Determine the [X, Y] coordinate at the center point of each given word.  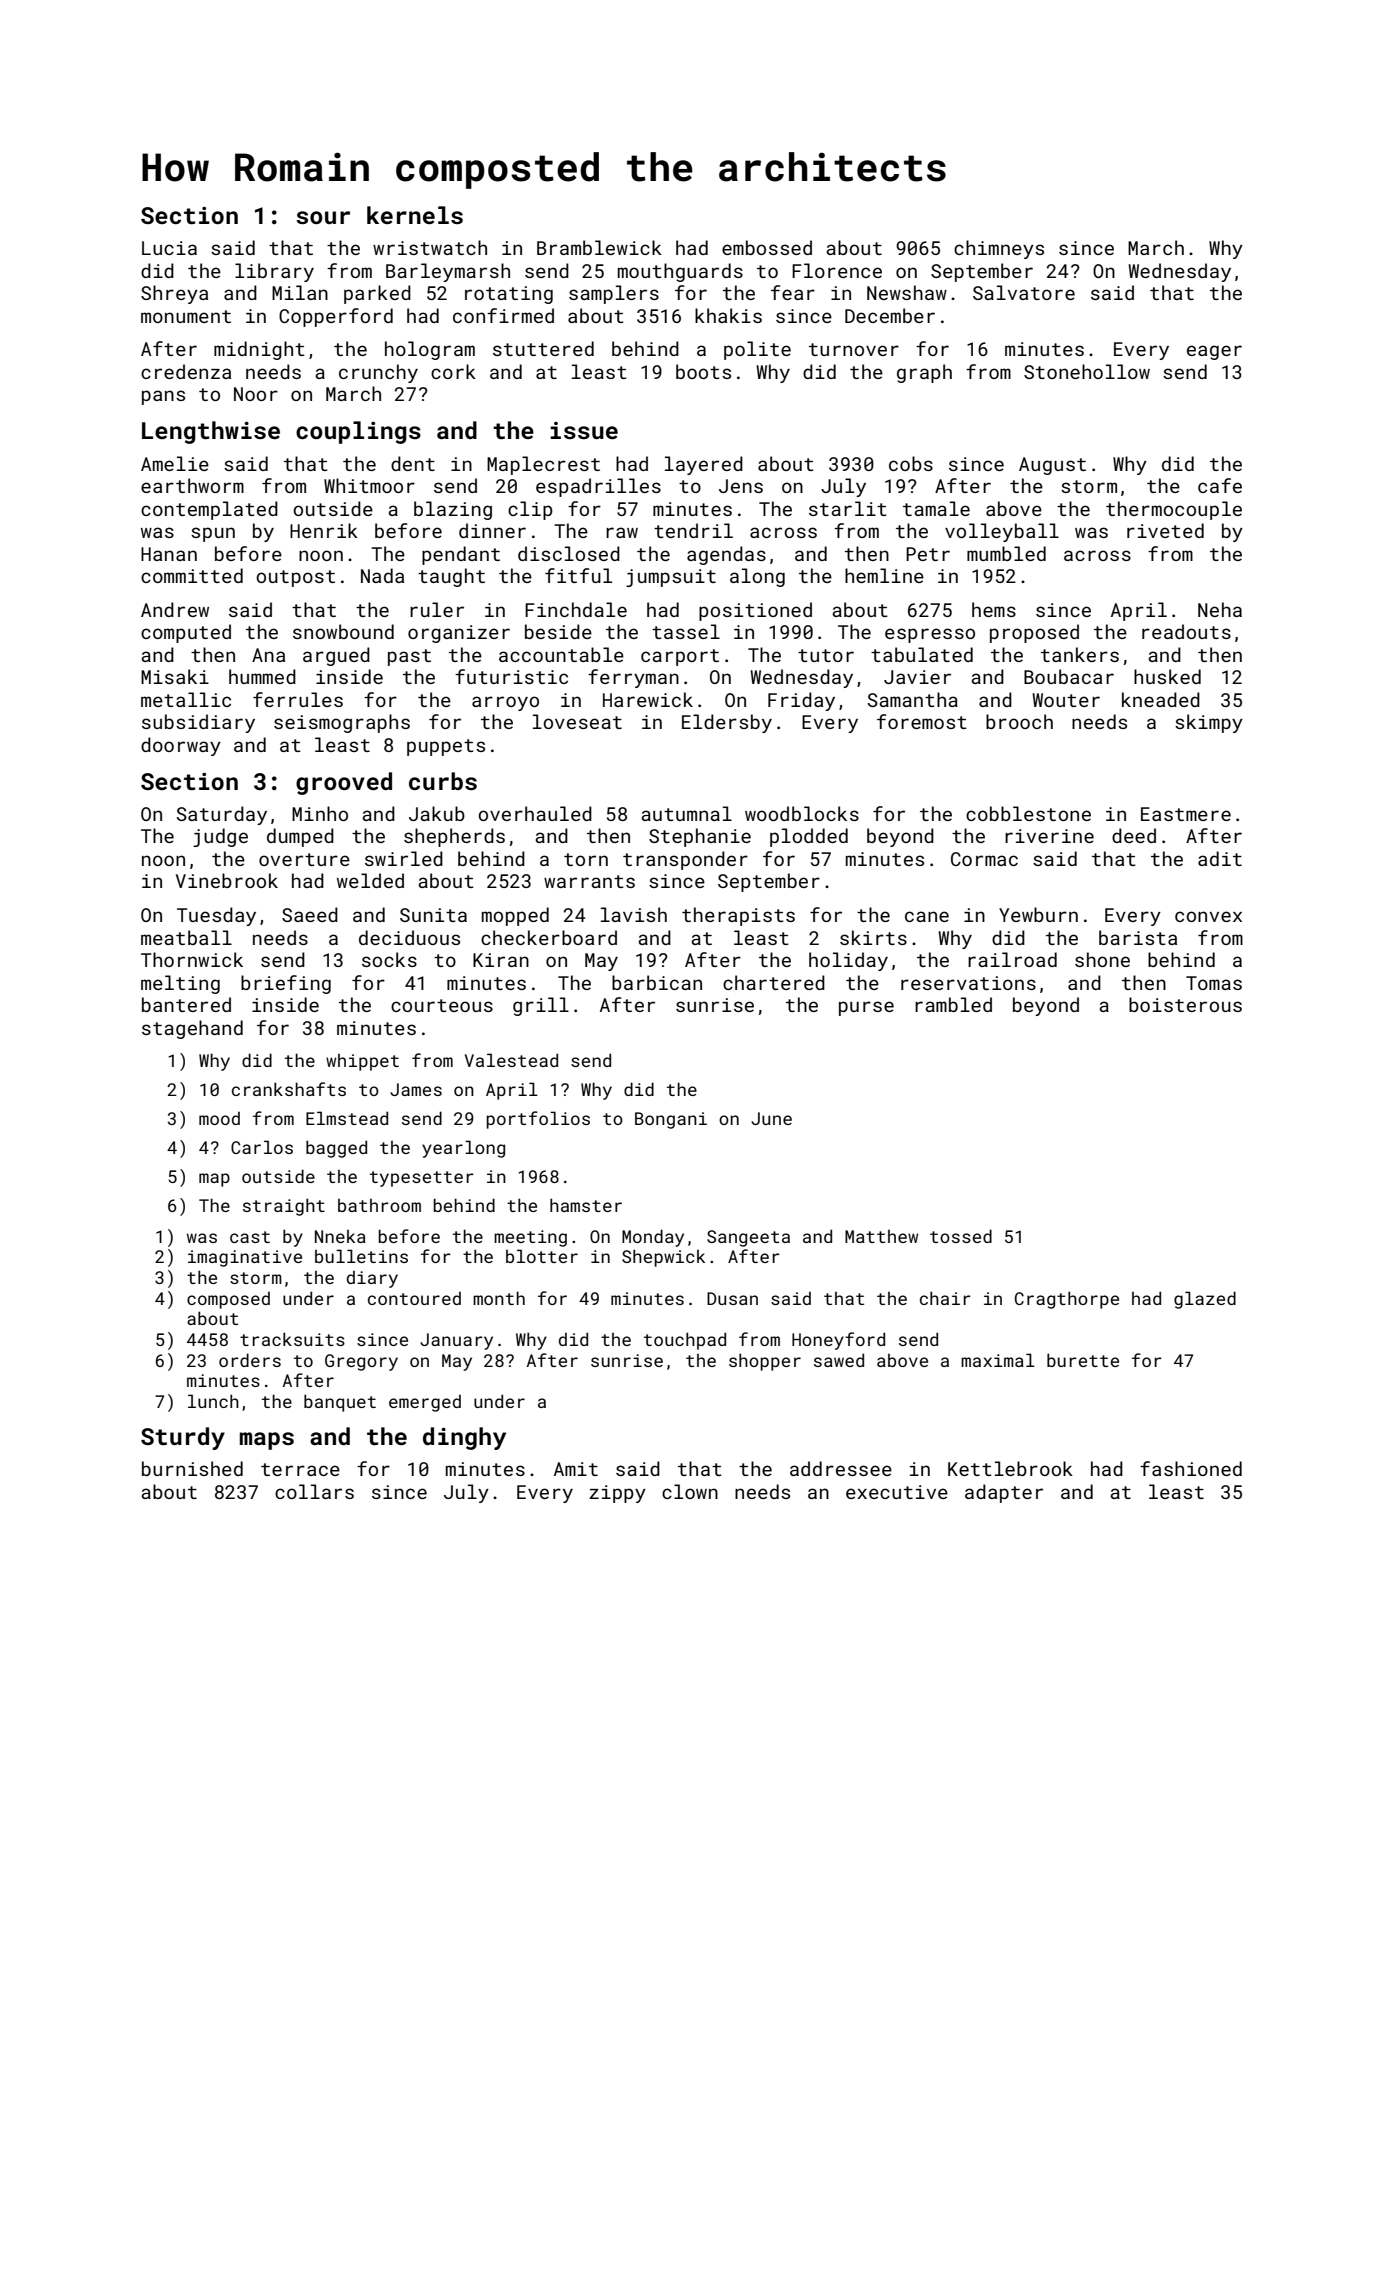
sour [323, 217]
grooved [344, 783]
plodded [809, 837]
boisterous [1185, 1004]
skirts [873, 937]
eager [1214, 352]
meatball [186, 937]
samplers [614, 294]
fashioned [1191, 1468]
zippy [617, 1494]
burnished [192, 1468]
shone [1102, 959]
